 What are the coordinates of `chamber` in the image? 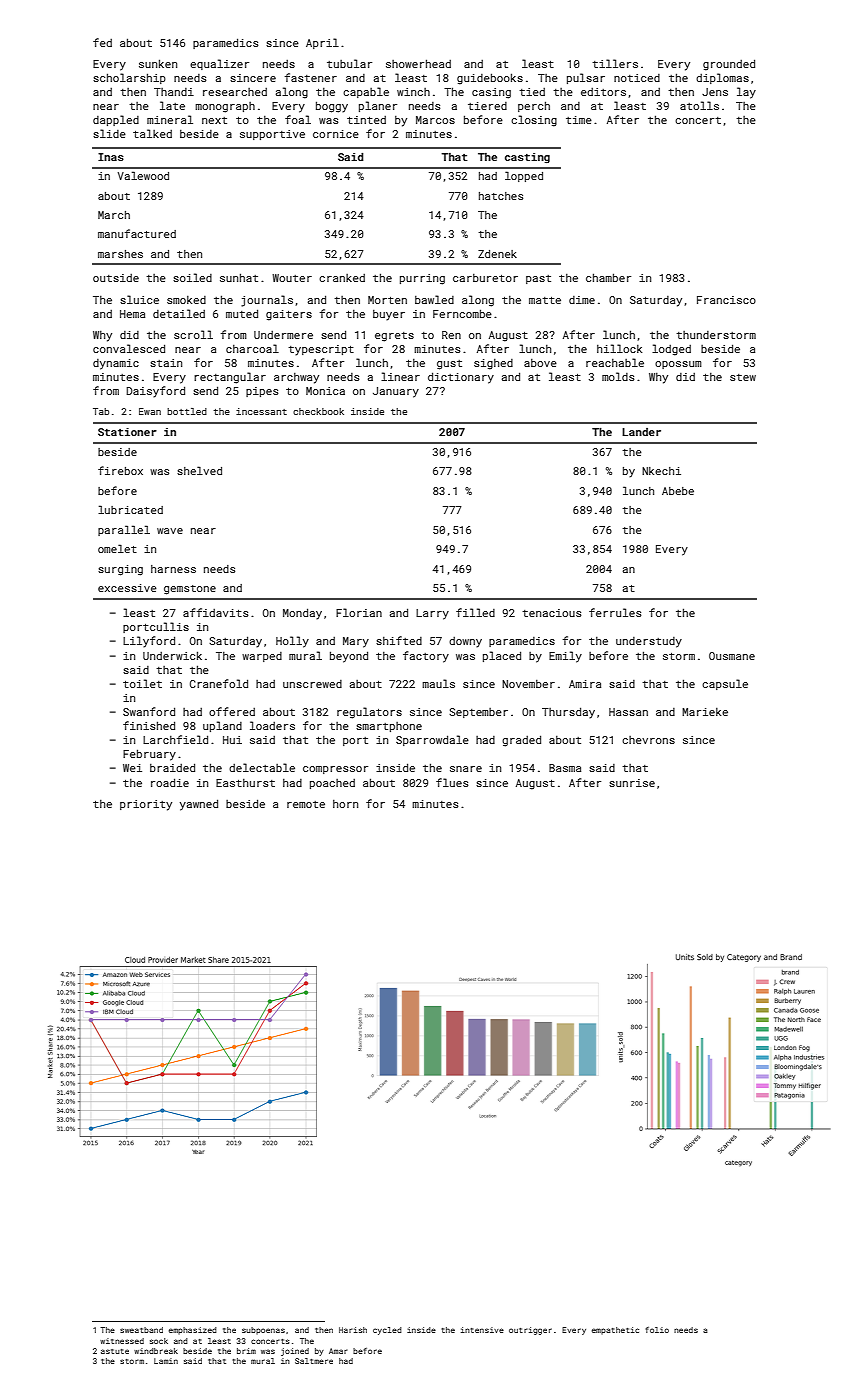 It's located at (608, 277).
